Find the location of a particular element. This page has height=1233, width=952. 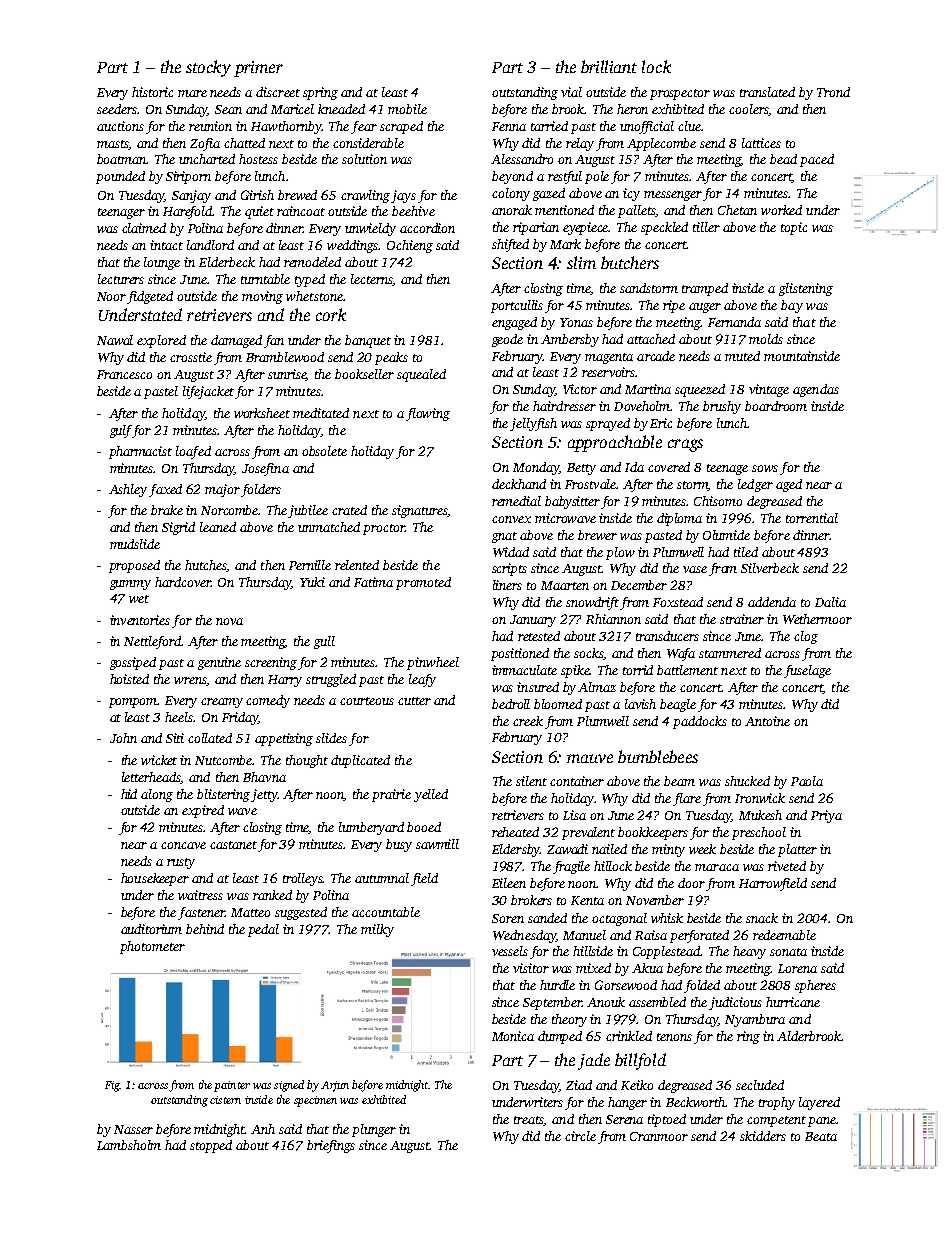

Eldersby is located at coordinates (516, 850).
